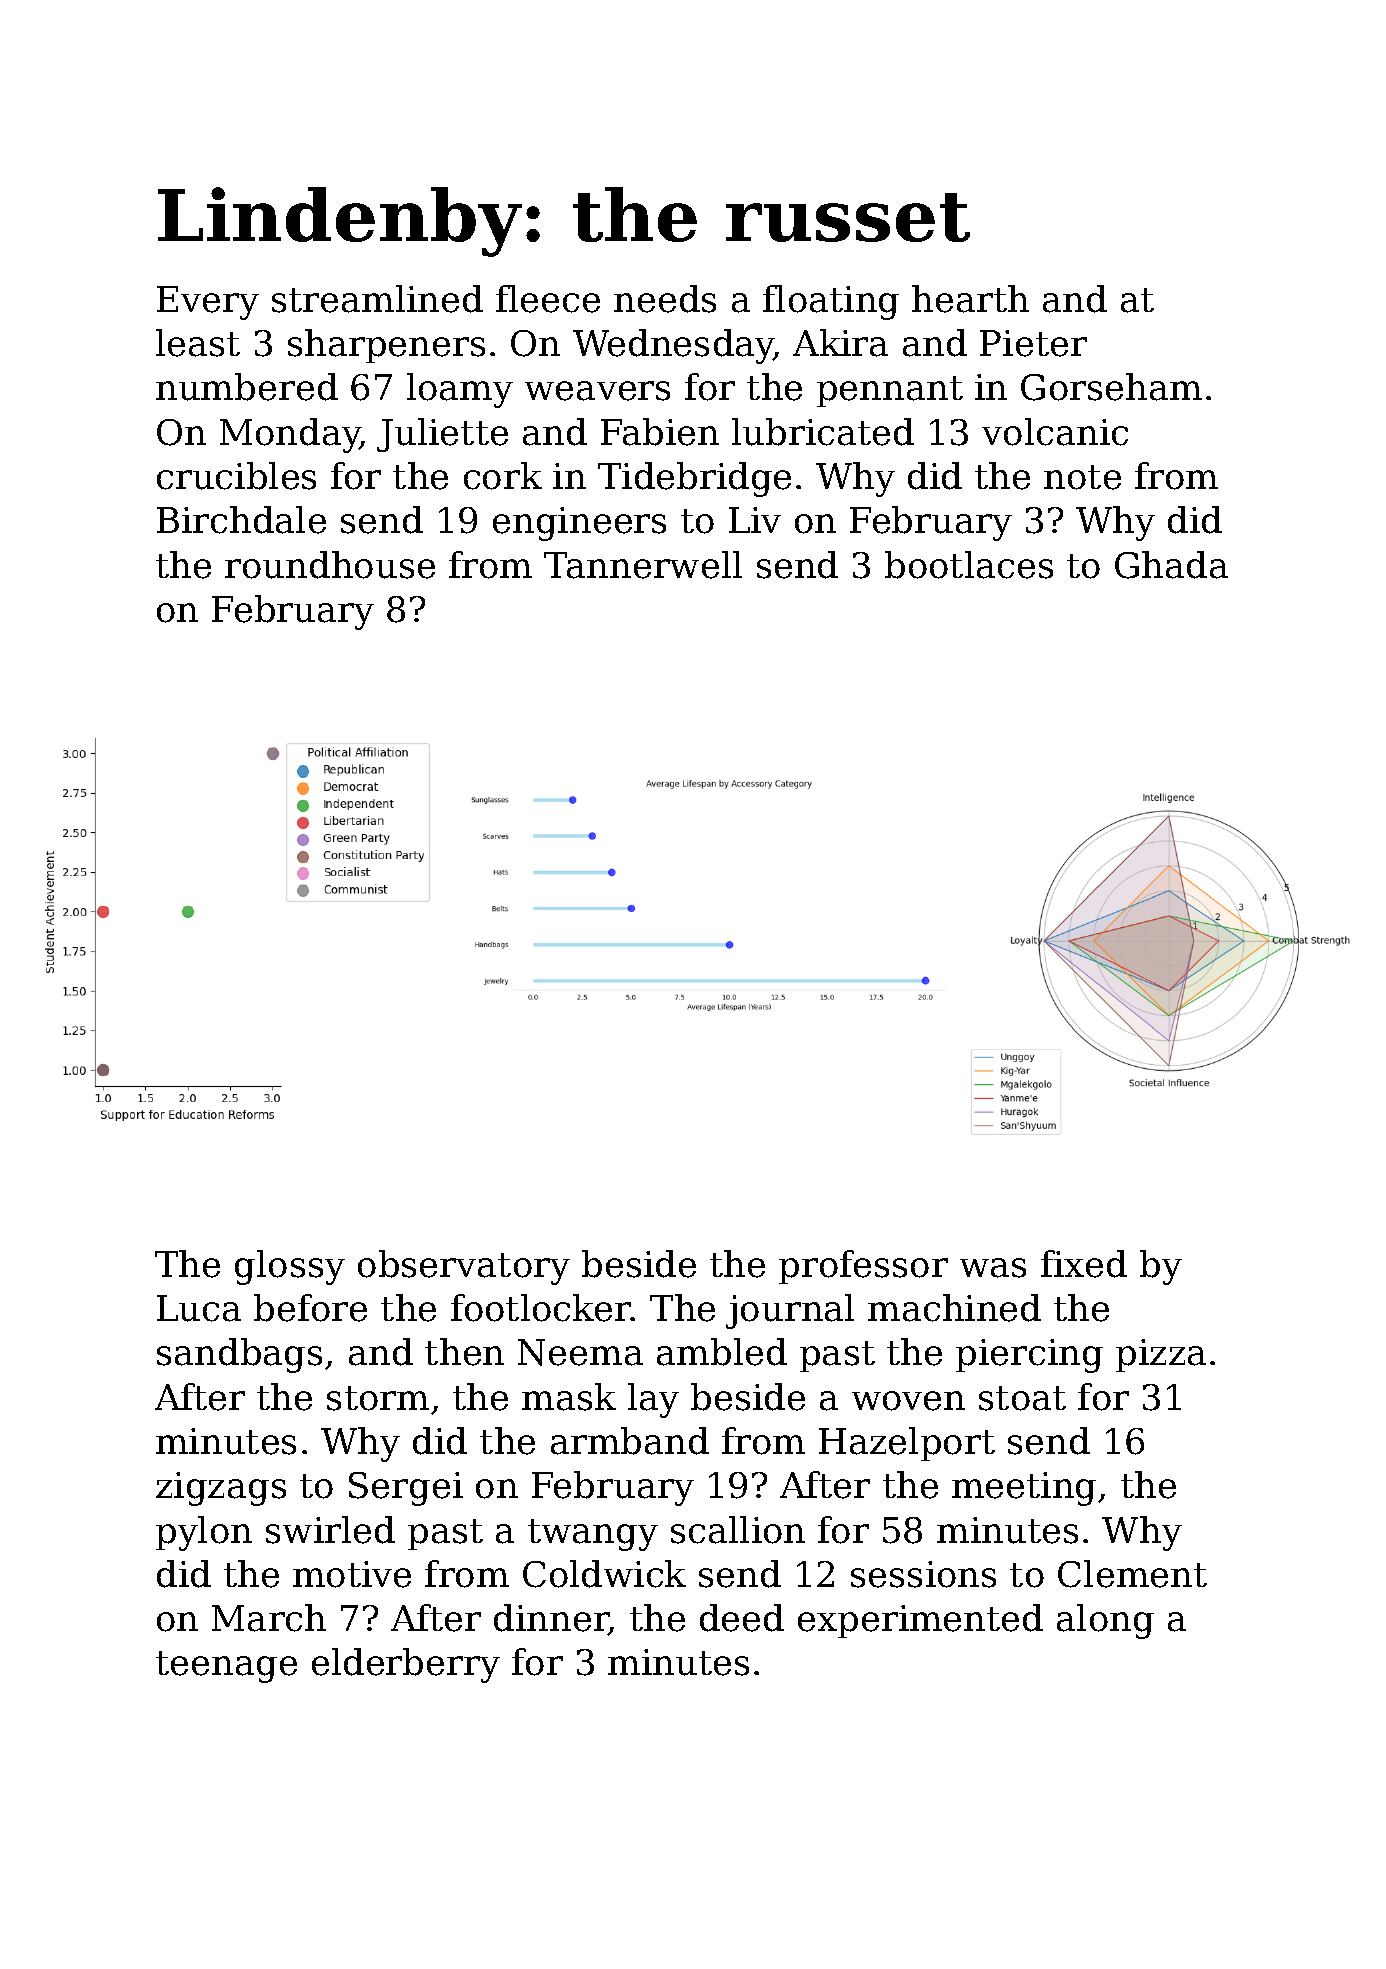 The image size is (1386, 1969). What do you see at coordinates (993, 1268) in the screenshot?
I see `was` at bounding box center [993, 1268].
